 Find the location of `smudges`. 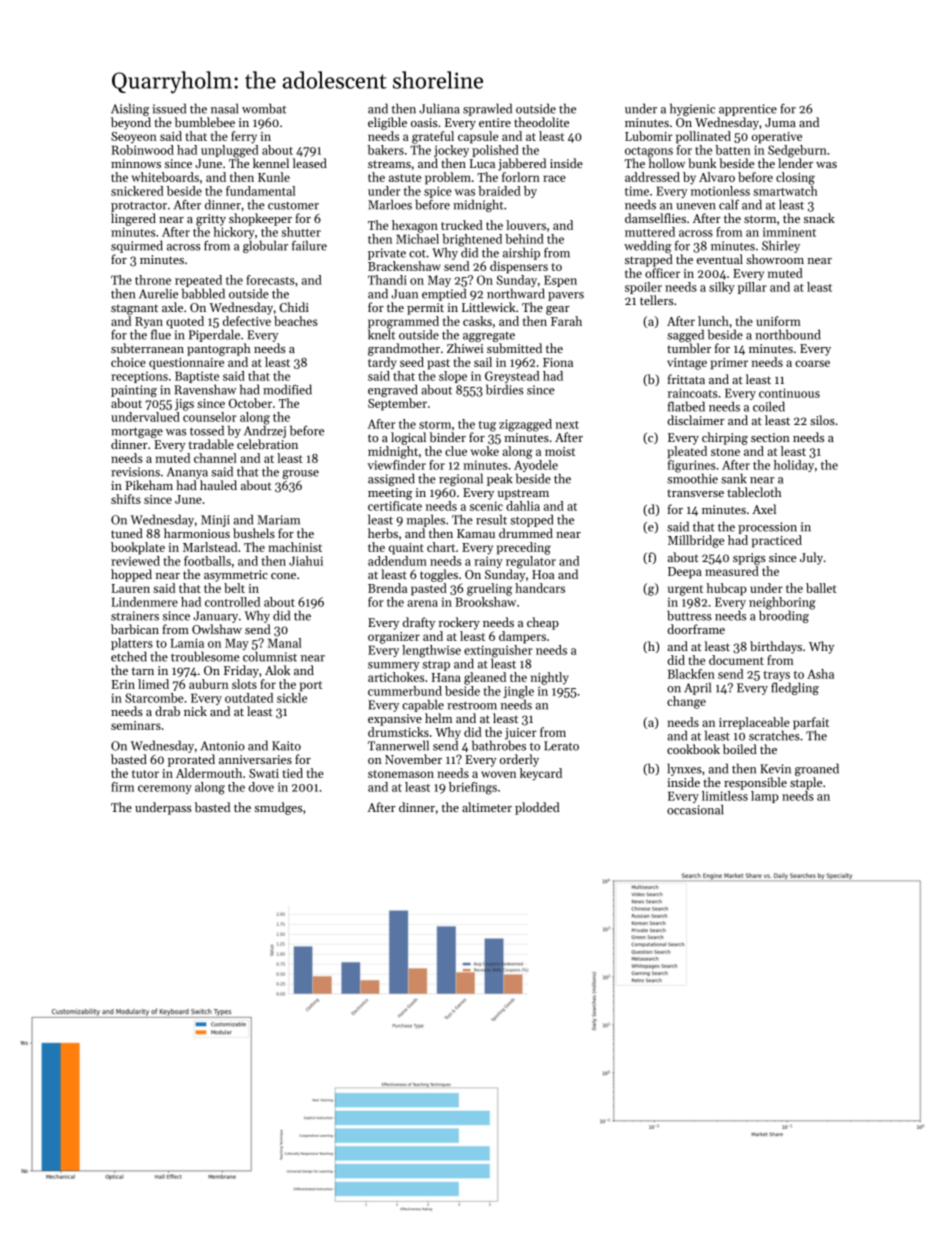

smudges is located at coordinates (278, 808).
